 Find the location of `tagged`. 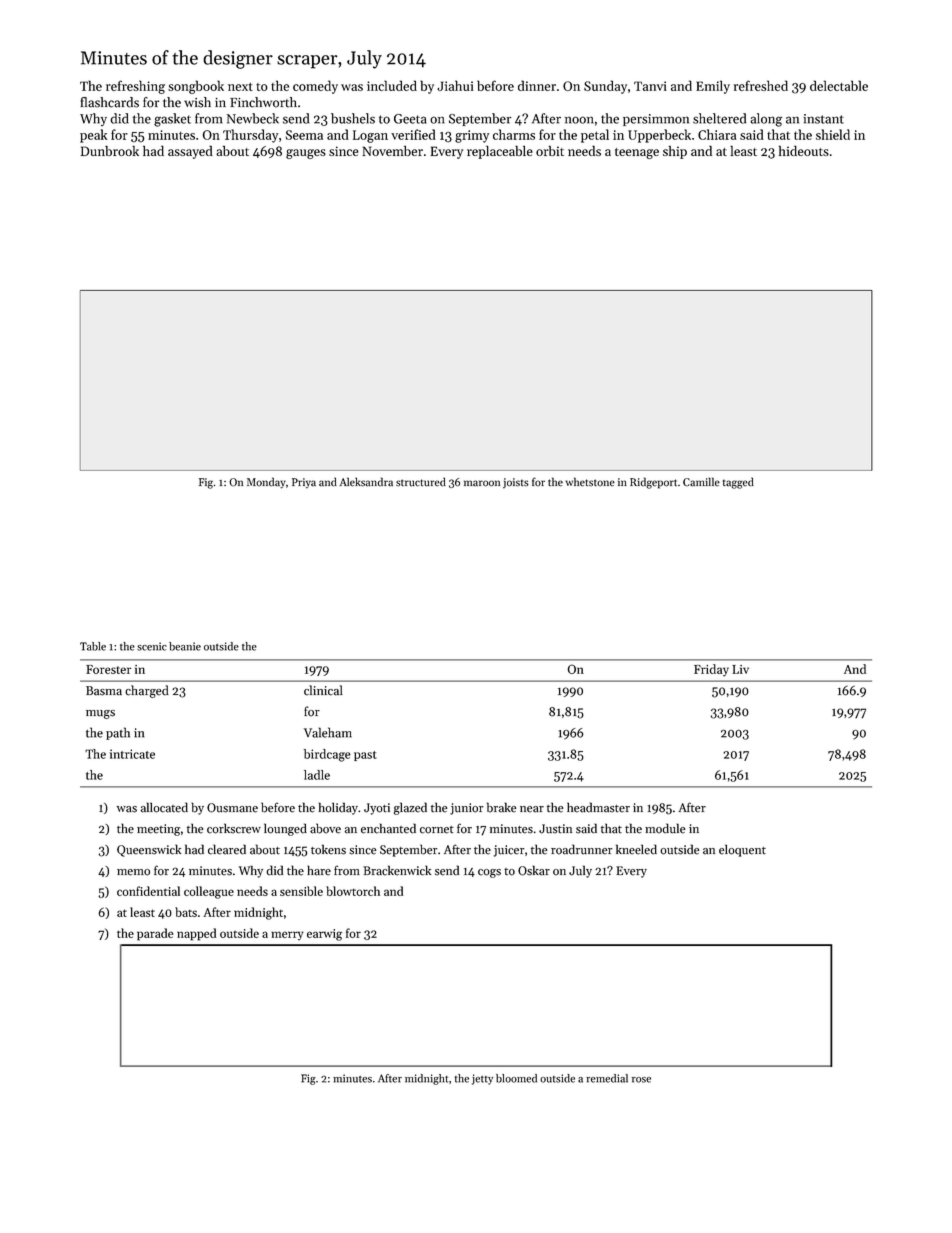

tagged is located at coordinates (738, 483).
